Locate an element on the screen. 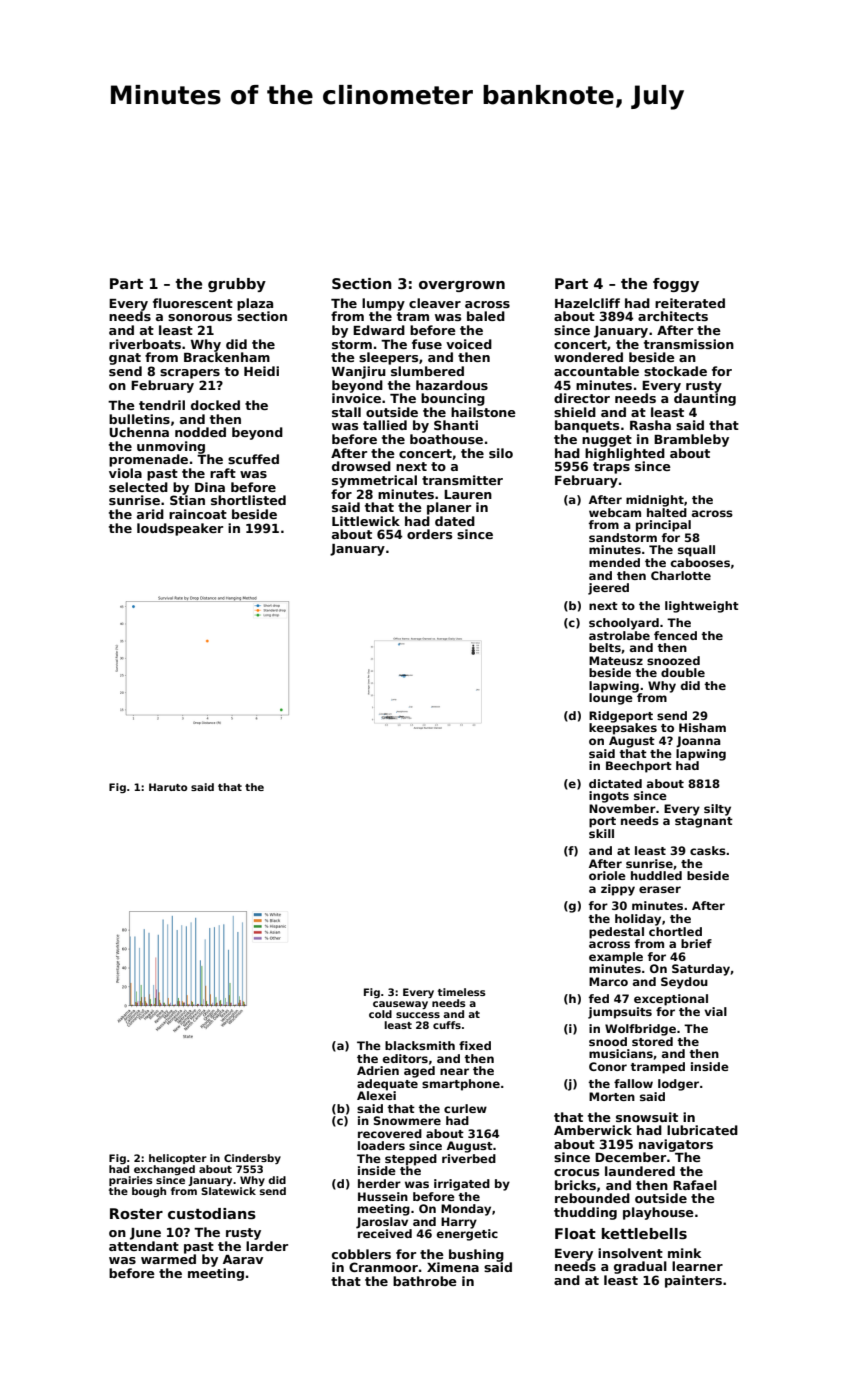 This screenshot has width=849, height=1400. transmission is located at coordinates (689, 344).
